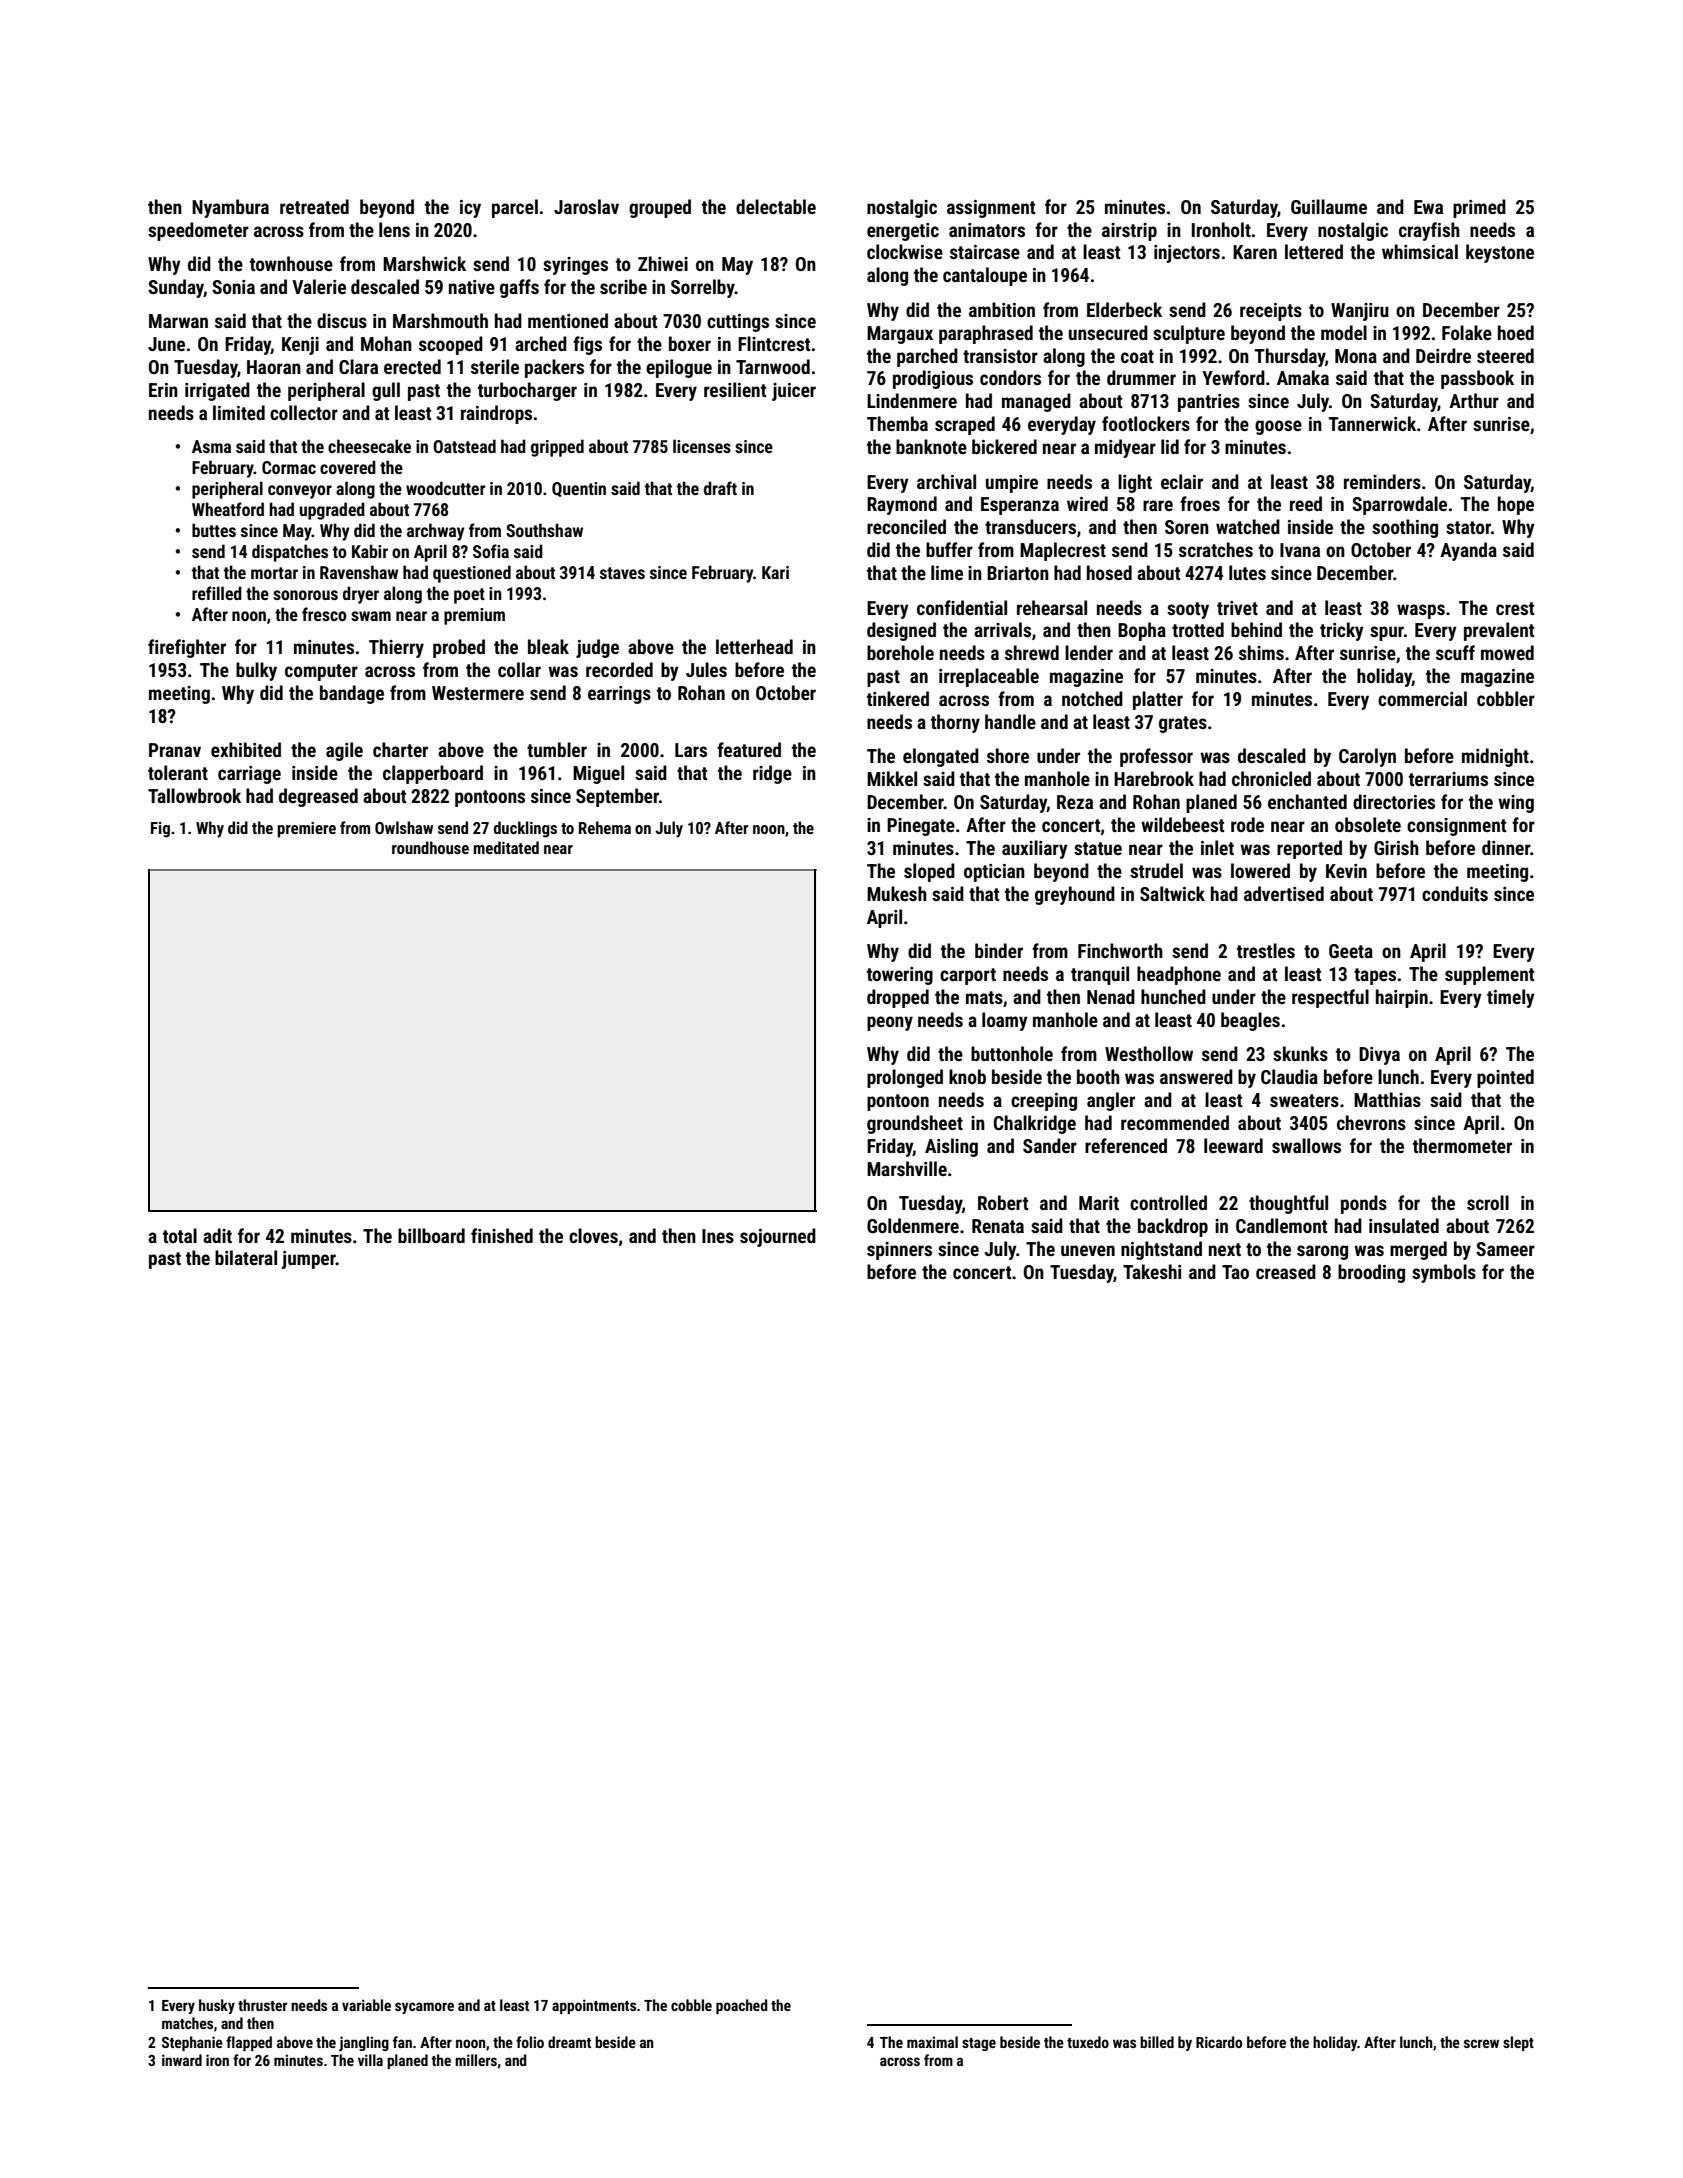  What do you see at coordinates (738, 323) in the screenshot?
I see `cuttings` at bounding box center [738, 323].
